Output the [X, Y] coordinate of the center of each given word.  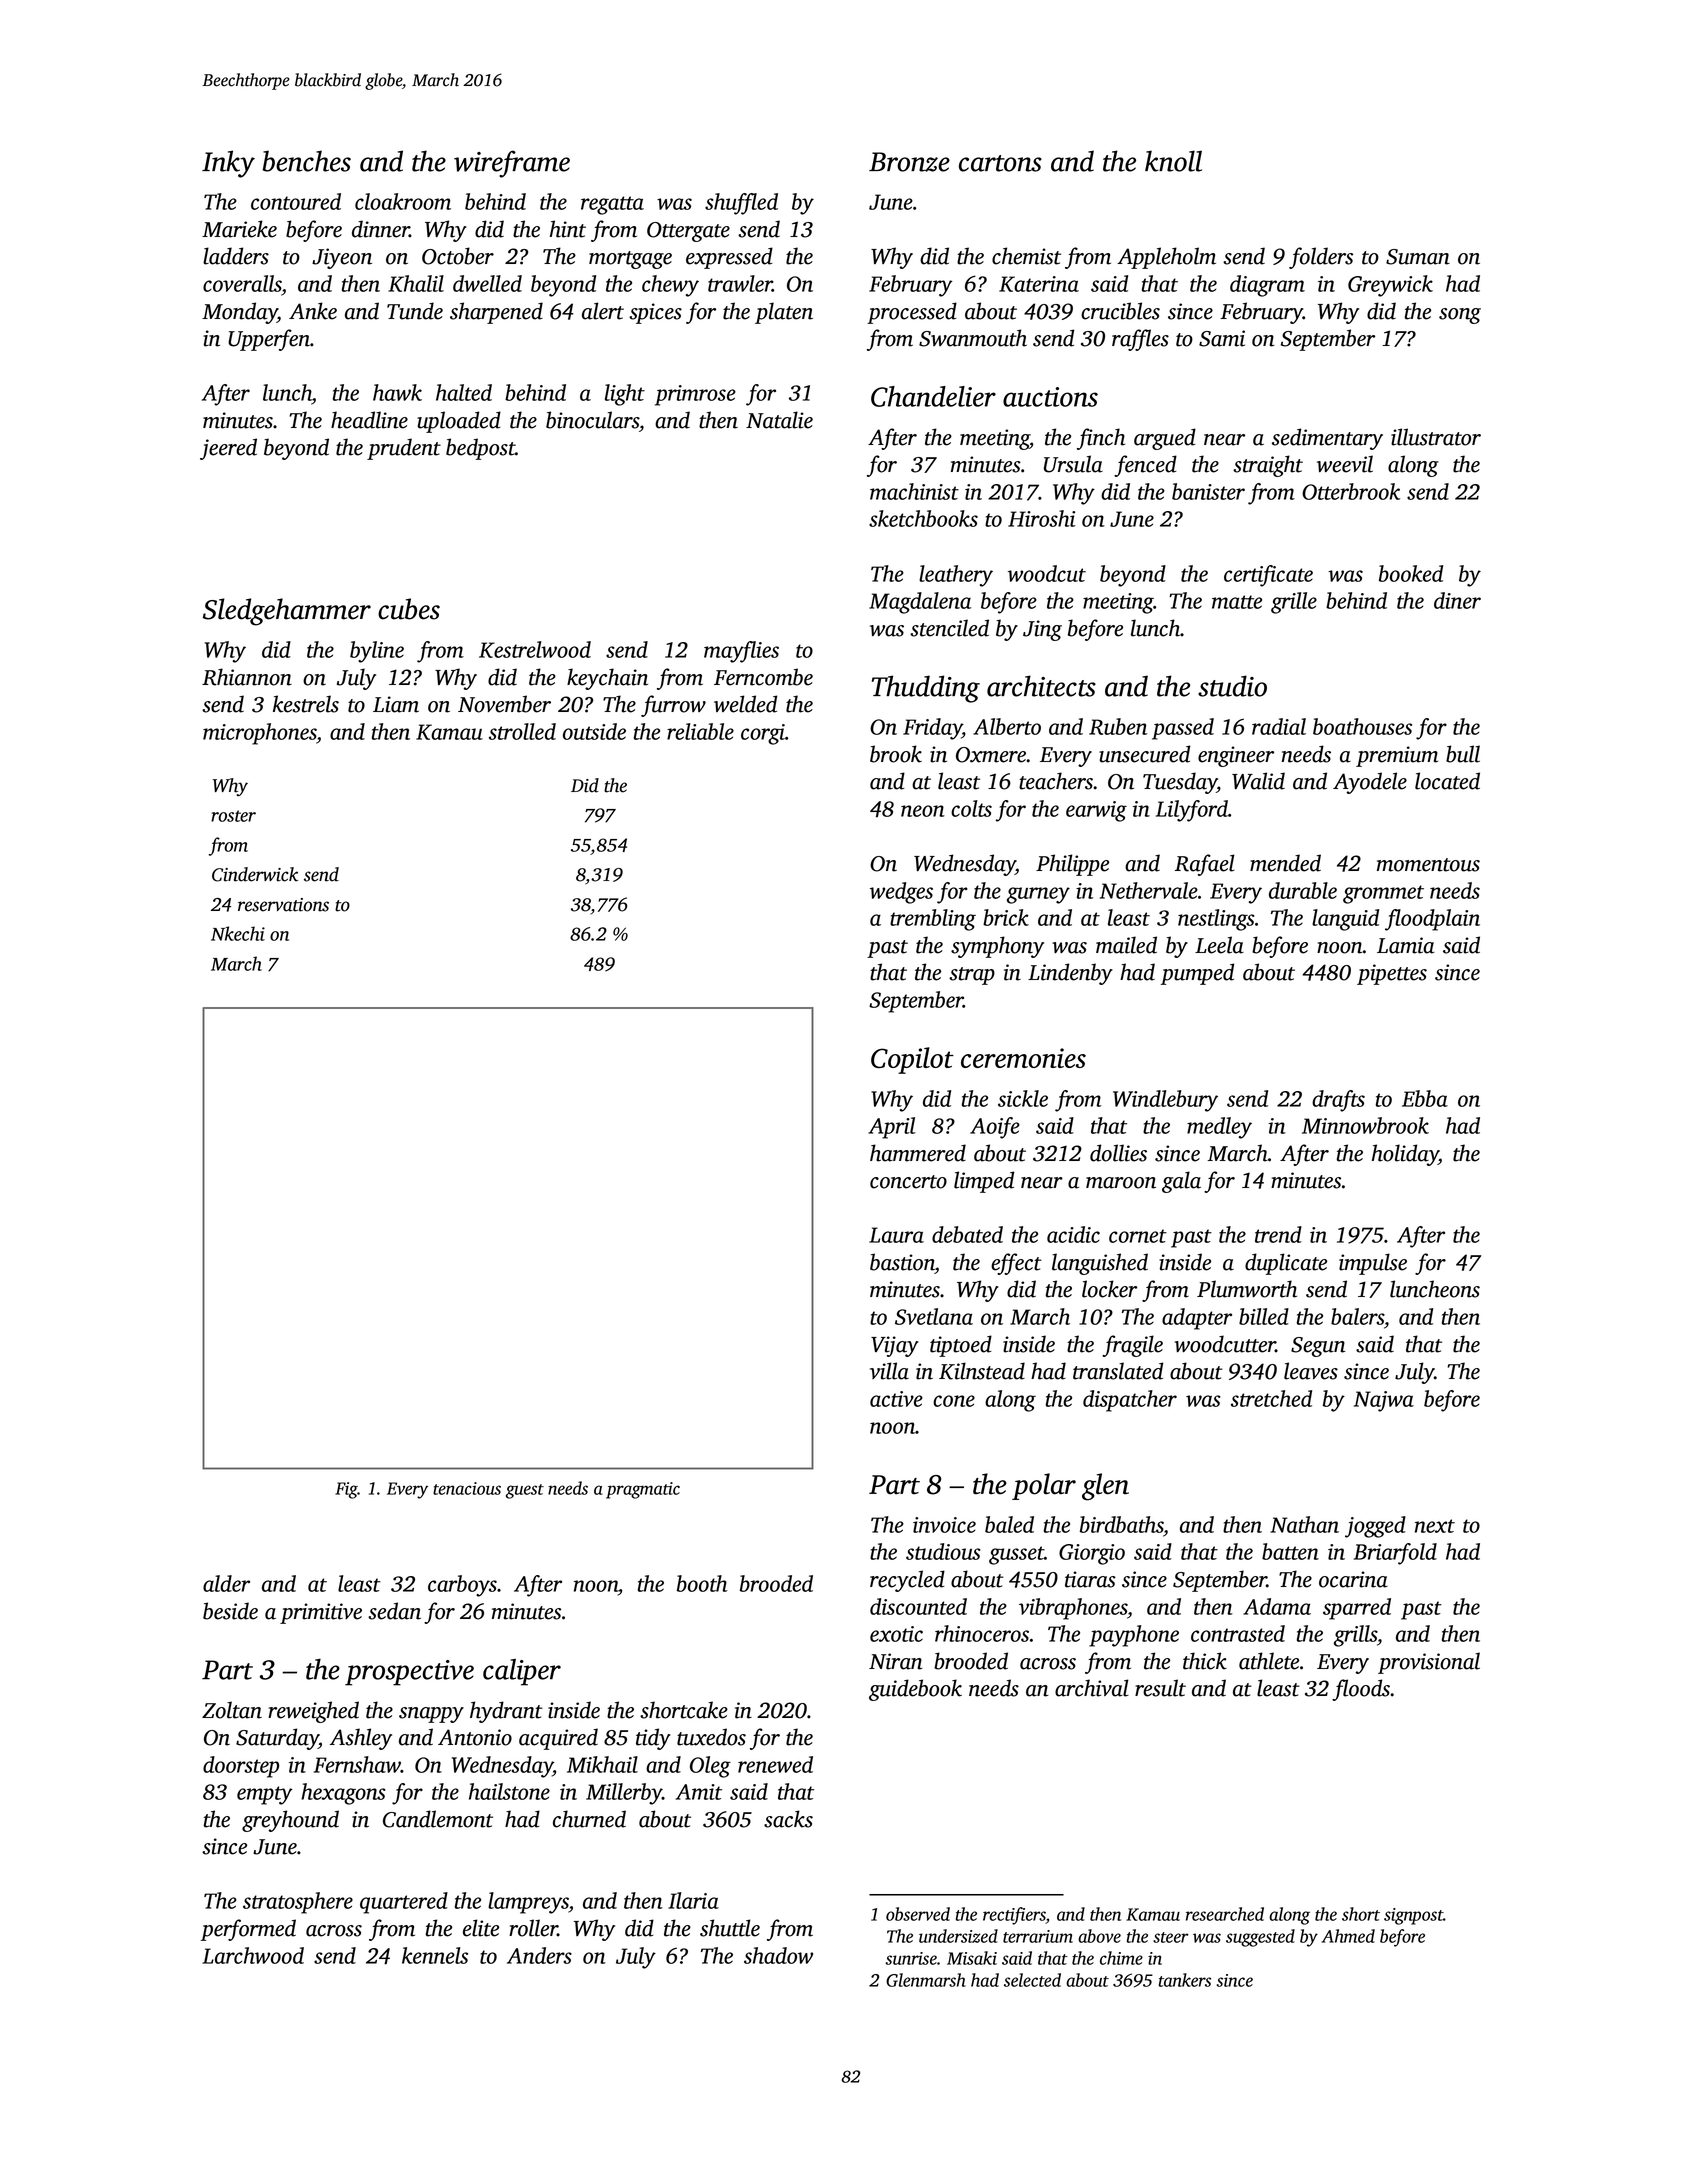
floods [1361, 1690]
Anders [539, 1955]
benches [306, 161]
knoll [1173, 161]
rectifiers [1014, 1916]
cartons [1000, 163]
